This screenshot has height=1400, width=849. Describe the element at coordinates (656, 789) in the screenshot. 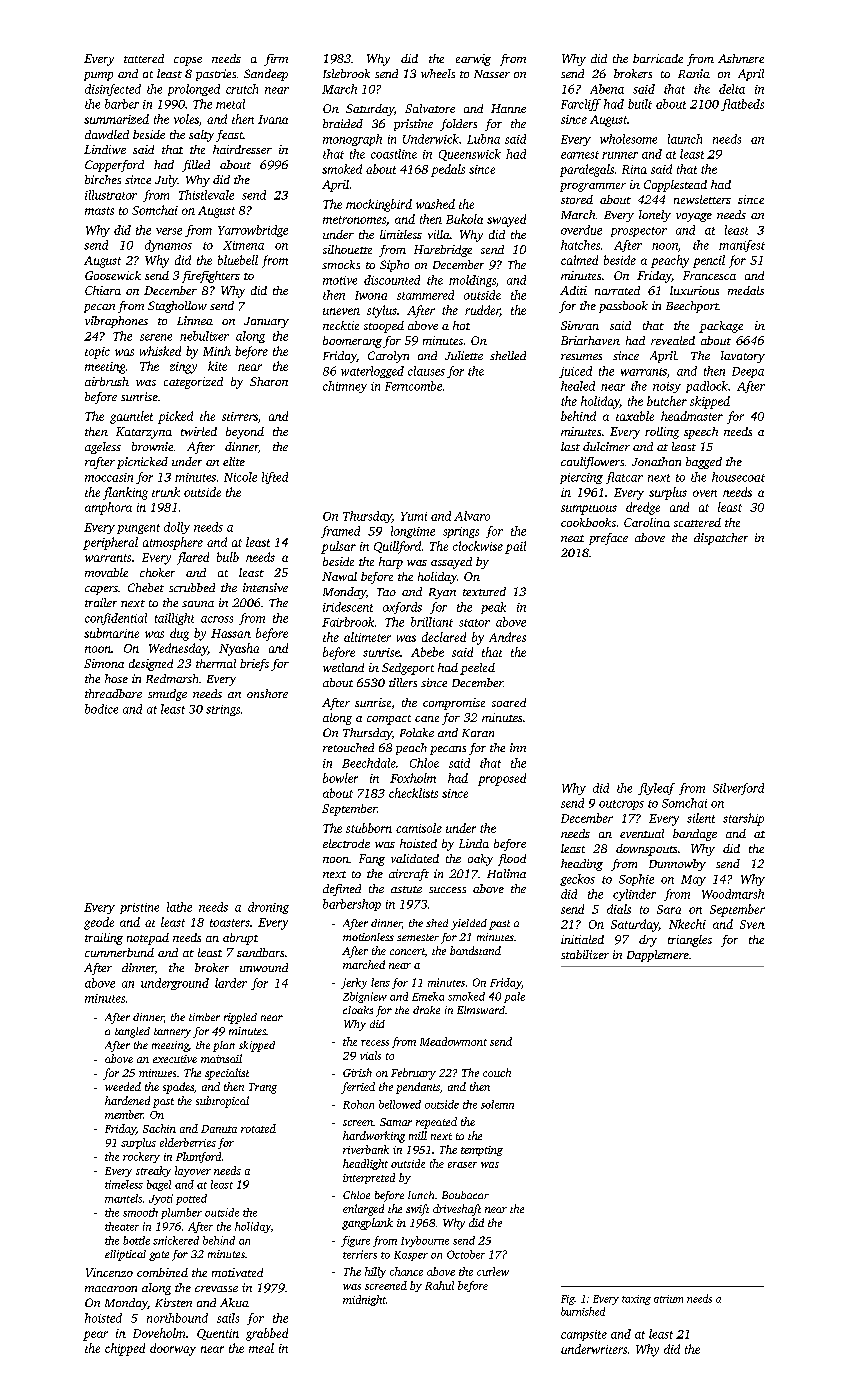

I see `flyleaf` at that location.
